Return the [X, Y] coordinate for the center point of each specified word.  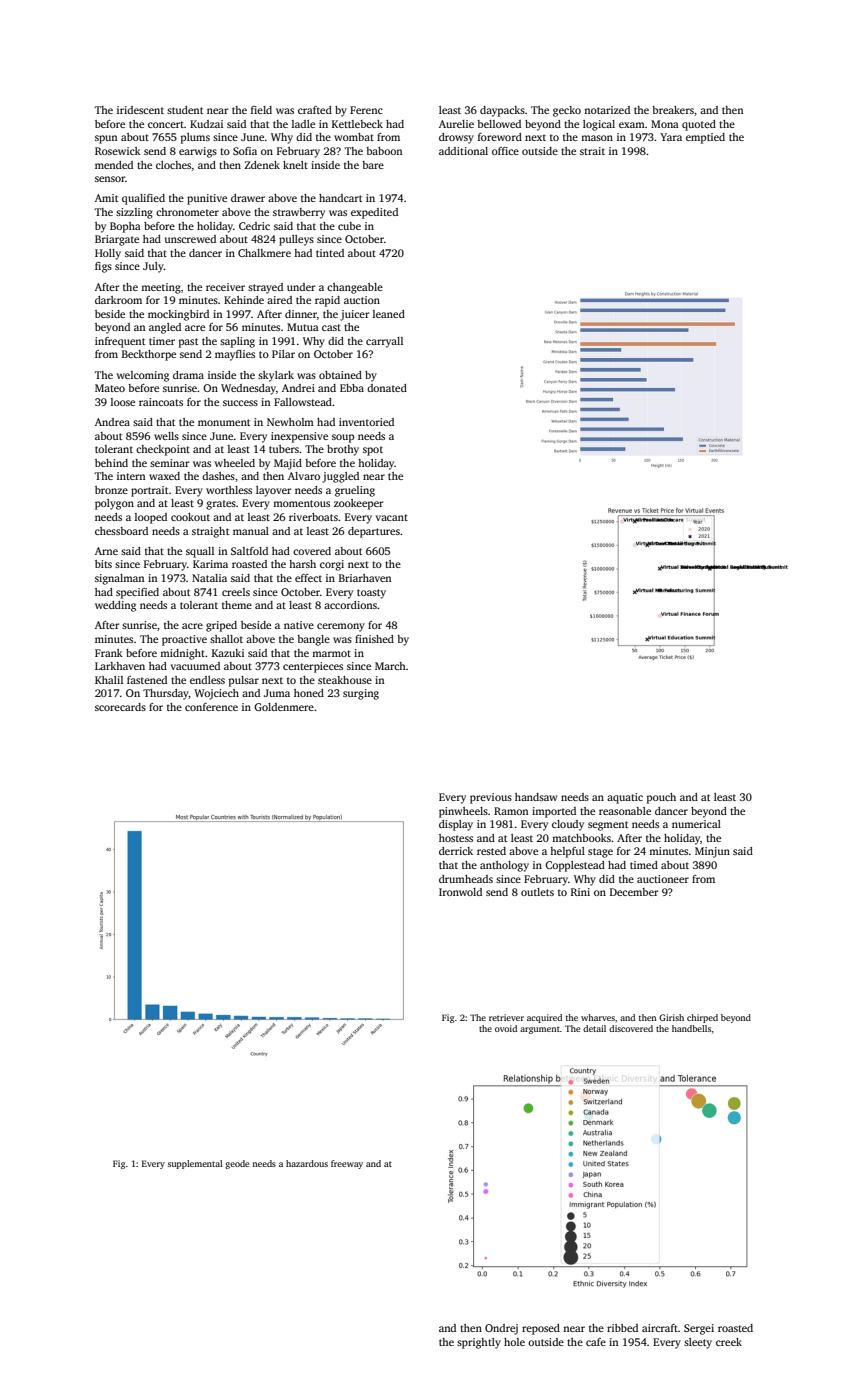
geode [237, 1164]
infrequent [120, 342]
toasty [371, 594]
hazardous [307, 1163]
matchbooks [581, 838]
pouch [661, 798]
